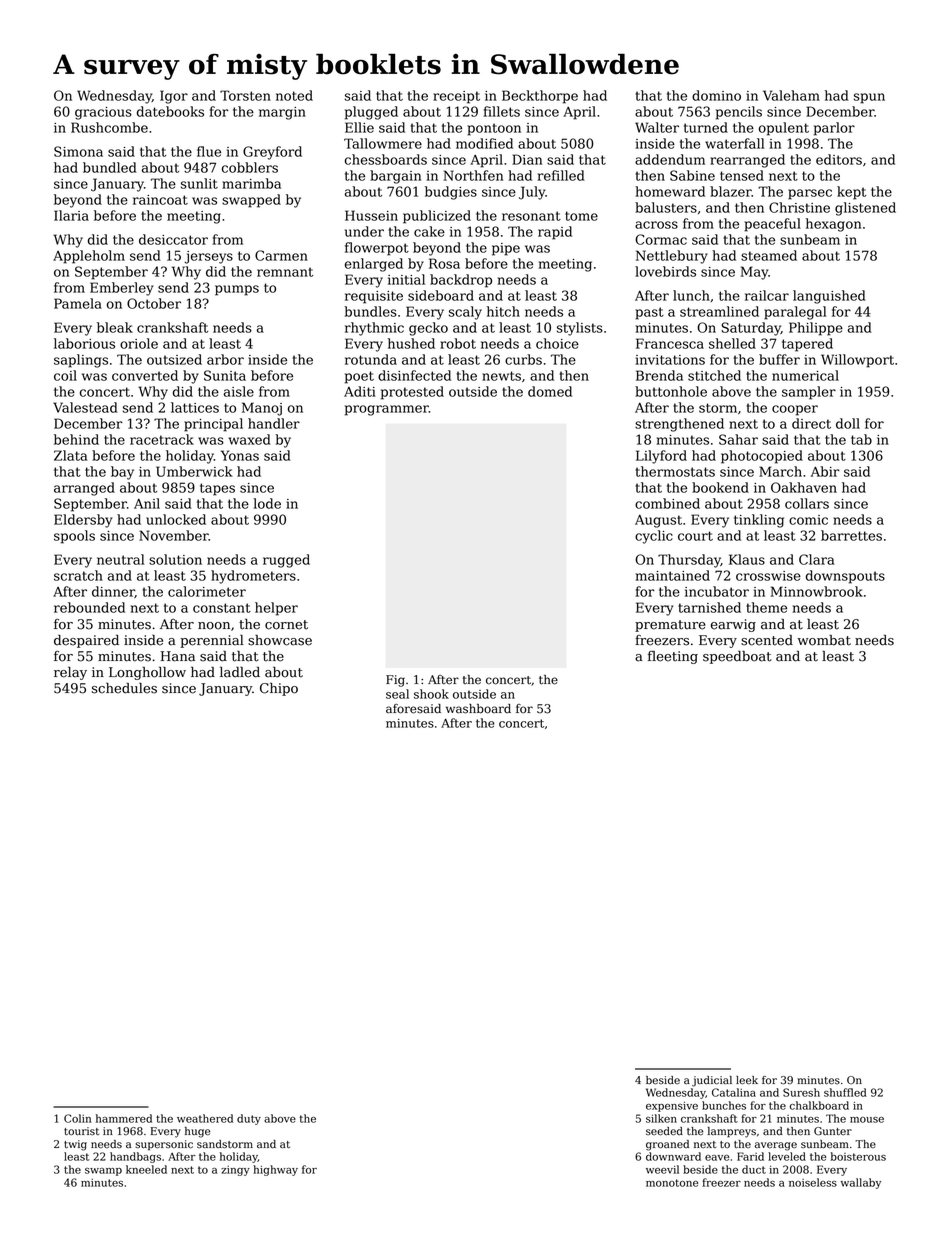 This screenshot has height=1233, width=952. What do you see at coordinates (70, 673) in the screenshot?
I see `relay` at bounding box center [70, 673].
